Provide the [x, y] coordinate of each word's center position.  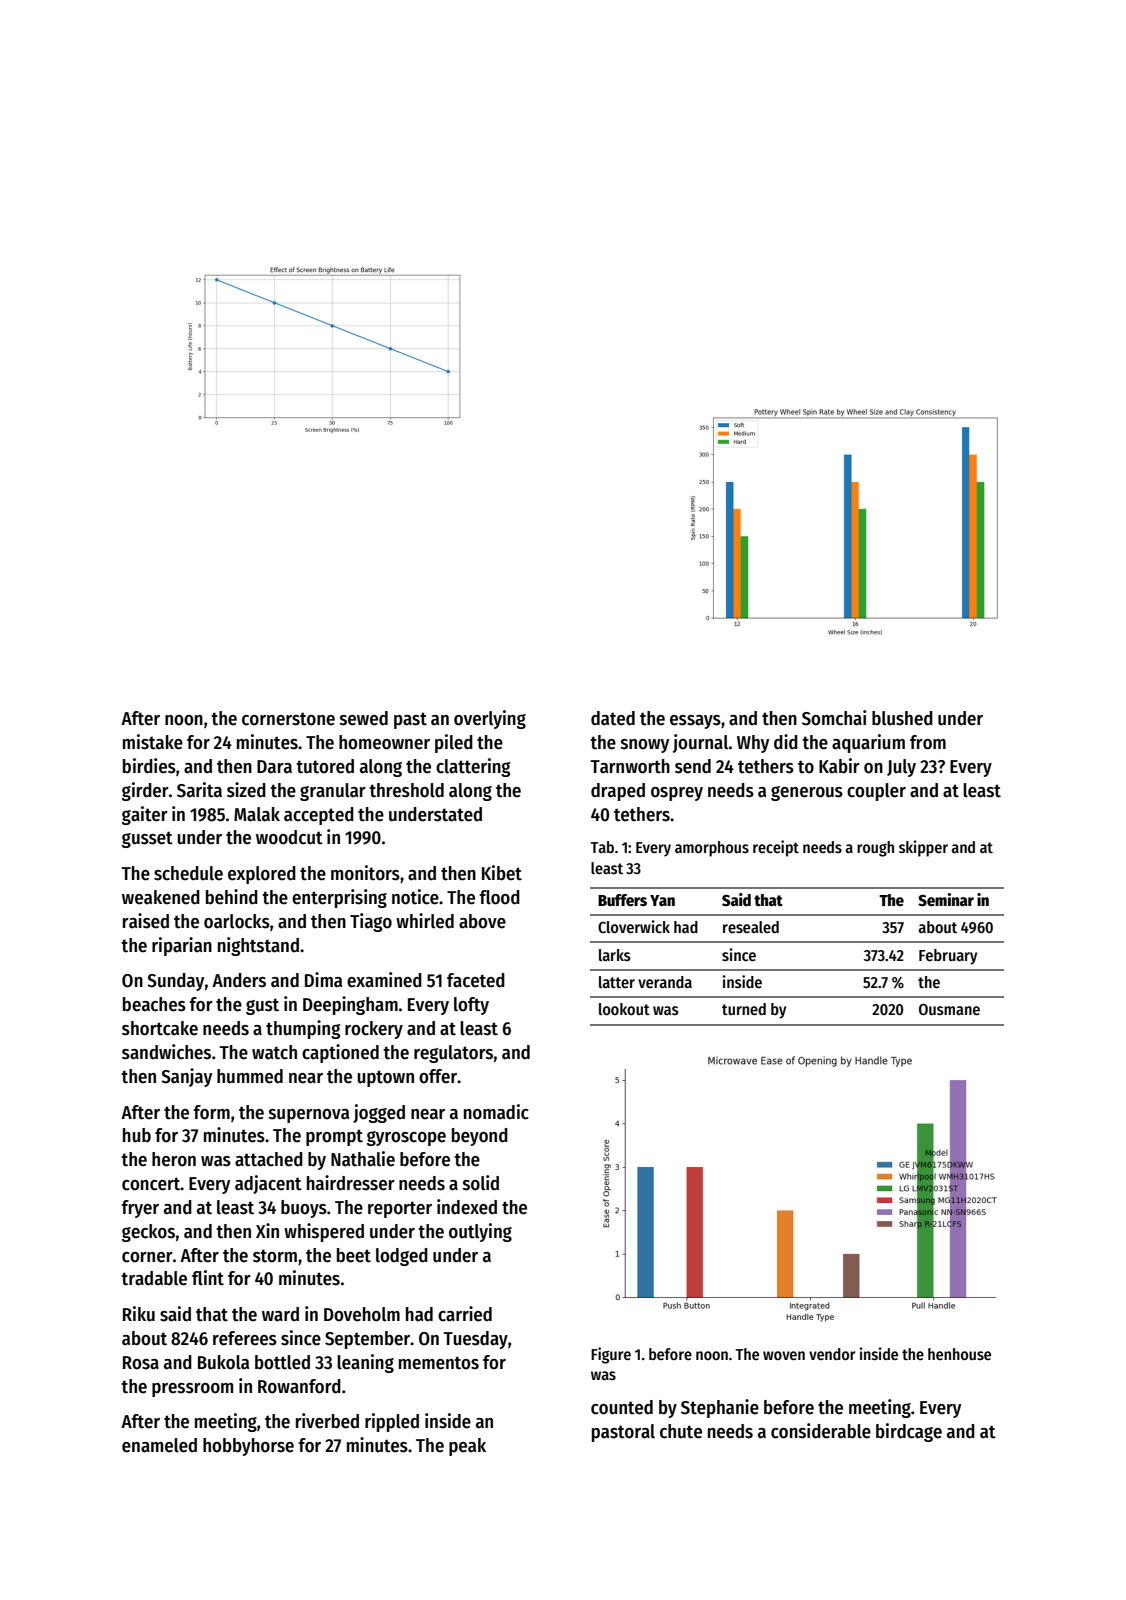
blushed [902, 718]
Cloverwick [634, 926]
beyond [480, 1137]
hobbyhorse [248, 1447]
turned [744, 1009]
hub [137, 1135]
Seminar [946, 900]
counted [622, 1407]
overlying [490, 719]
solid [481, 1183]
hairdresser [351, 1183]
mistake [153, 742]
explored [262, 875]
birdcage [909, 1432]
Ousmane [949, 1009]
